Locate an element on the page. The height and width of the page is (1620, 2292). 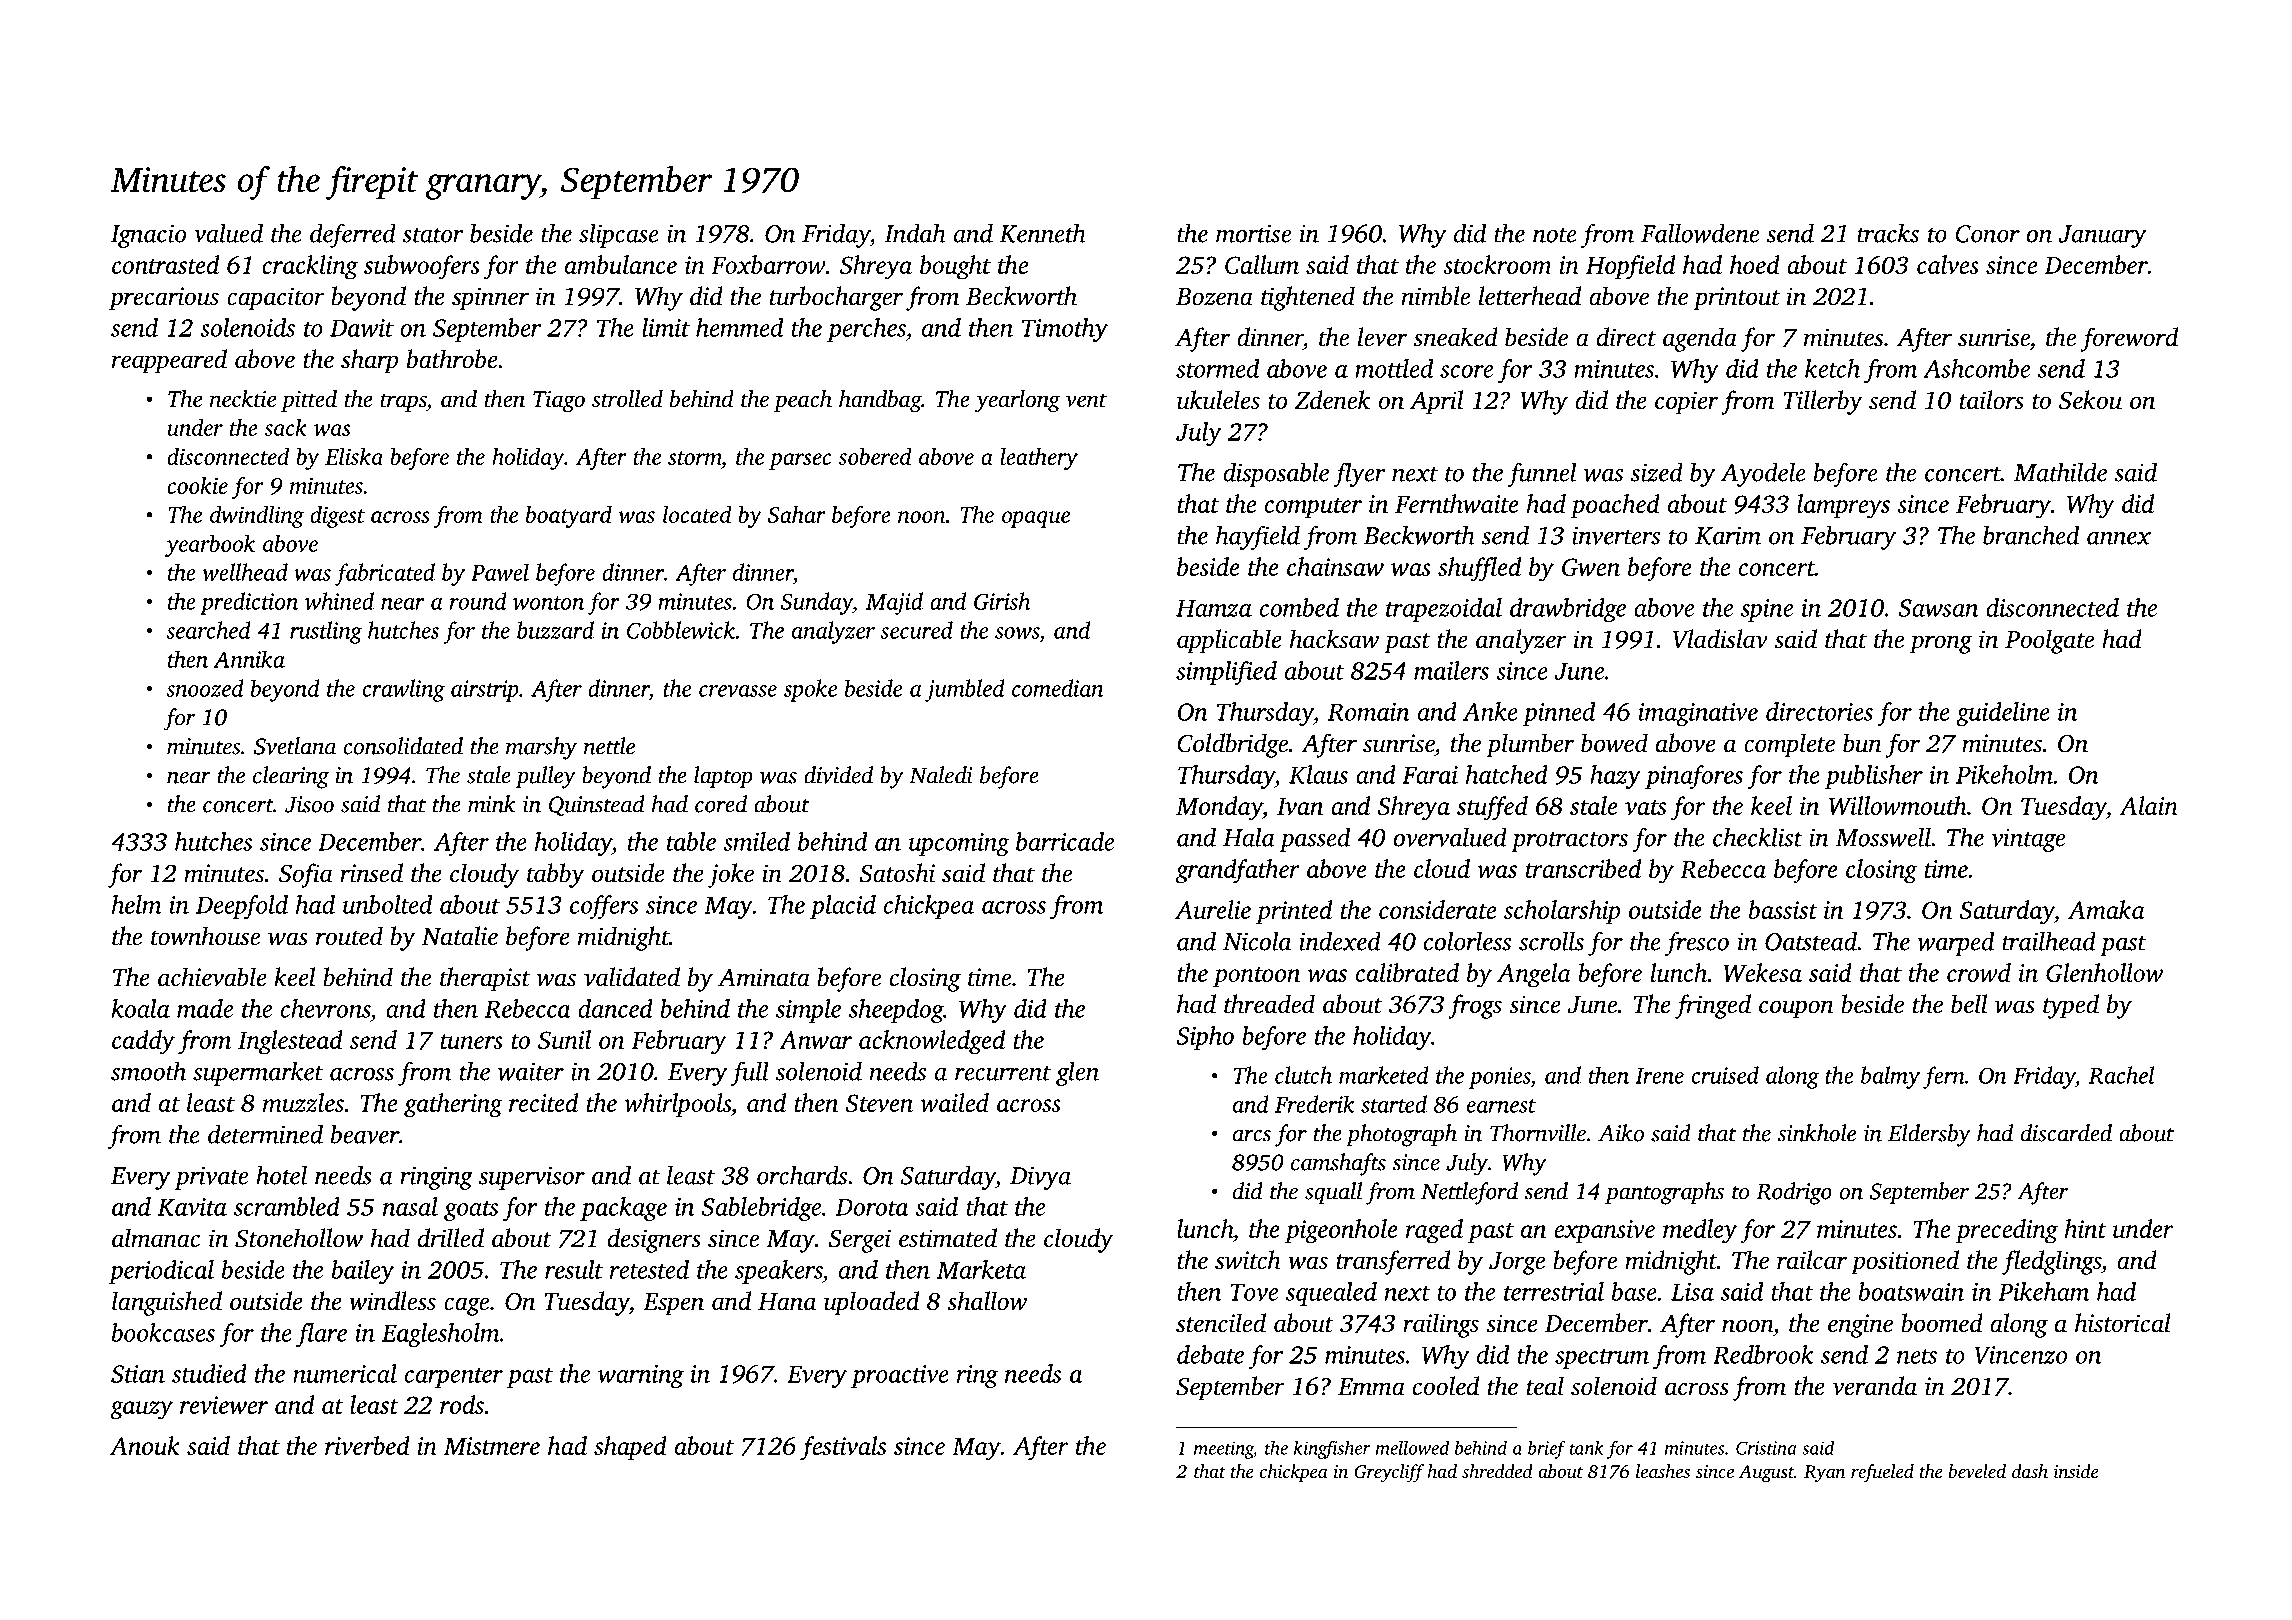
applicable is located at coordinates (1229, 641).
